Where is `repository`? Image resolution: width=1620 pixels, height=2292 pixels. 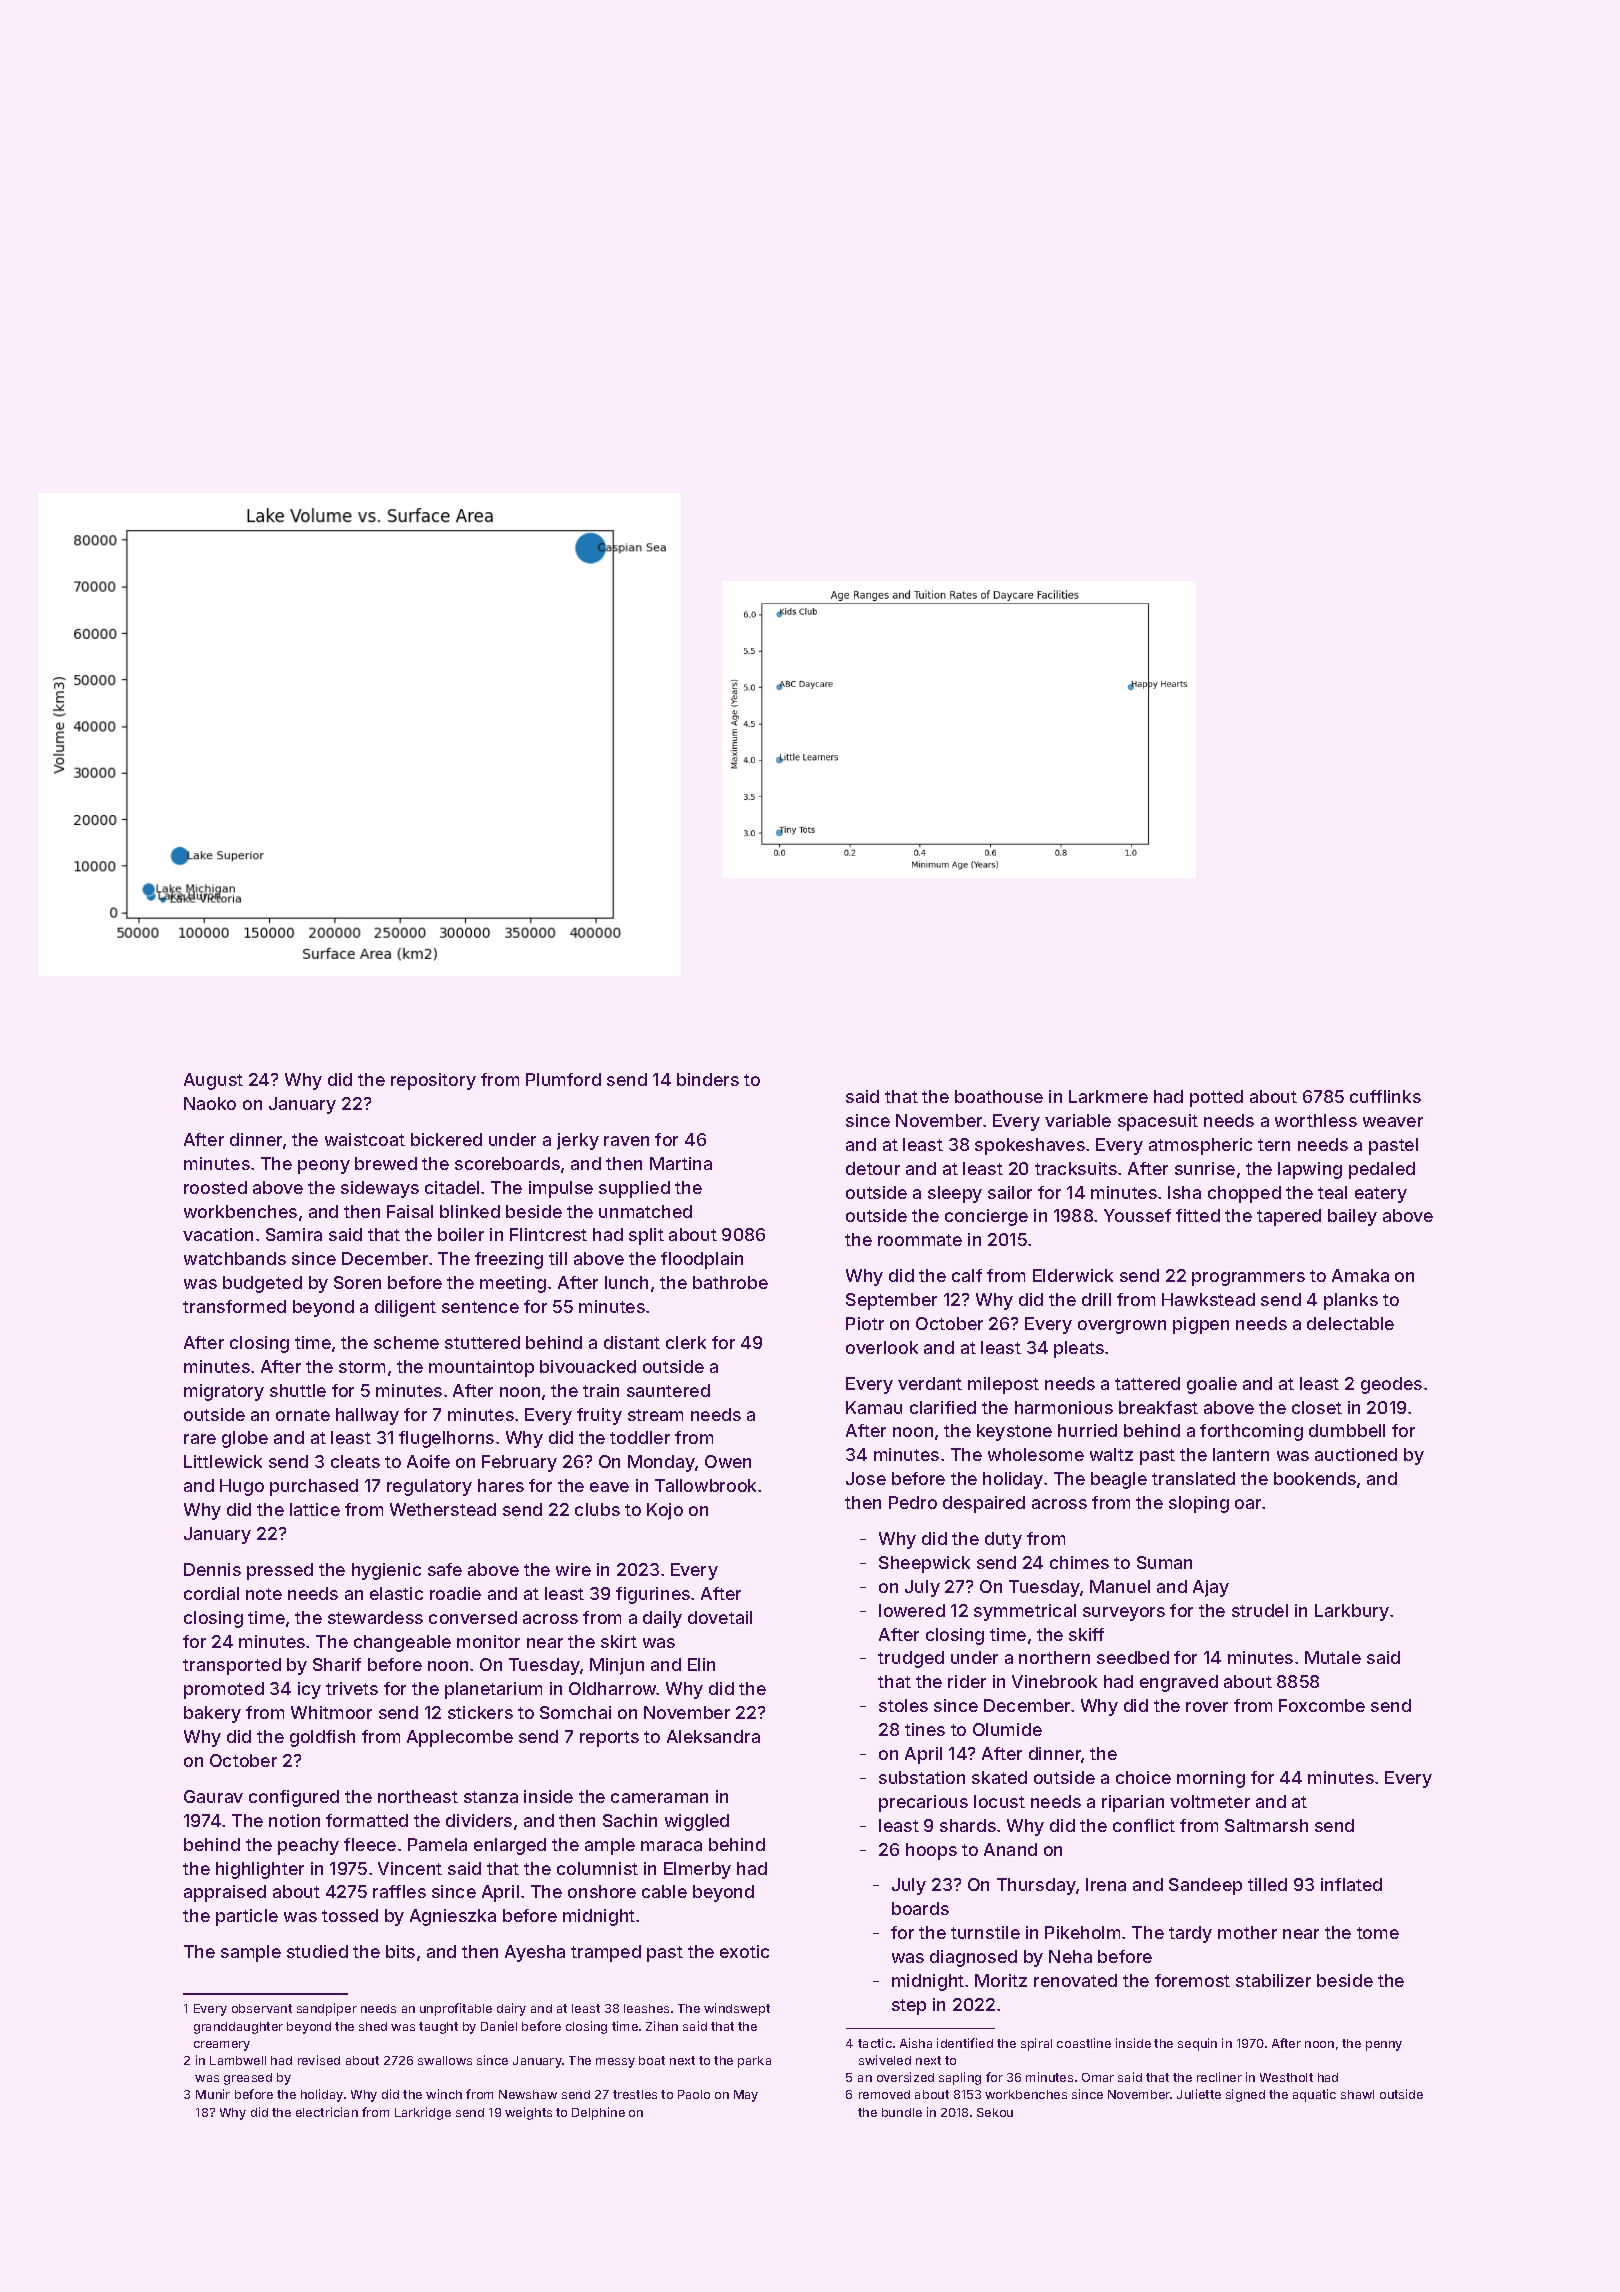
repository is located at coordinates (433, 1081).
